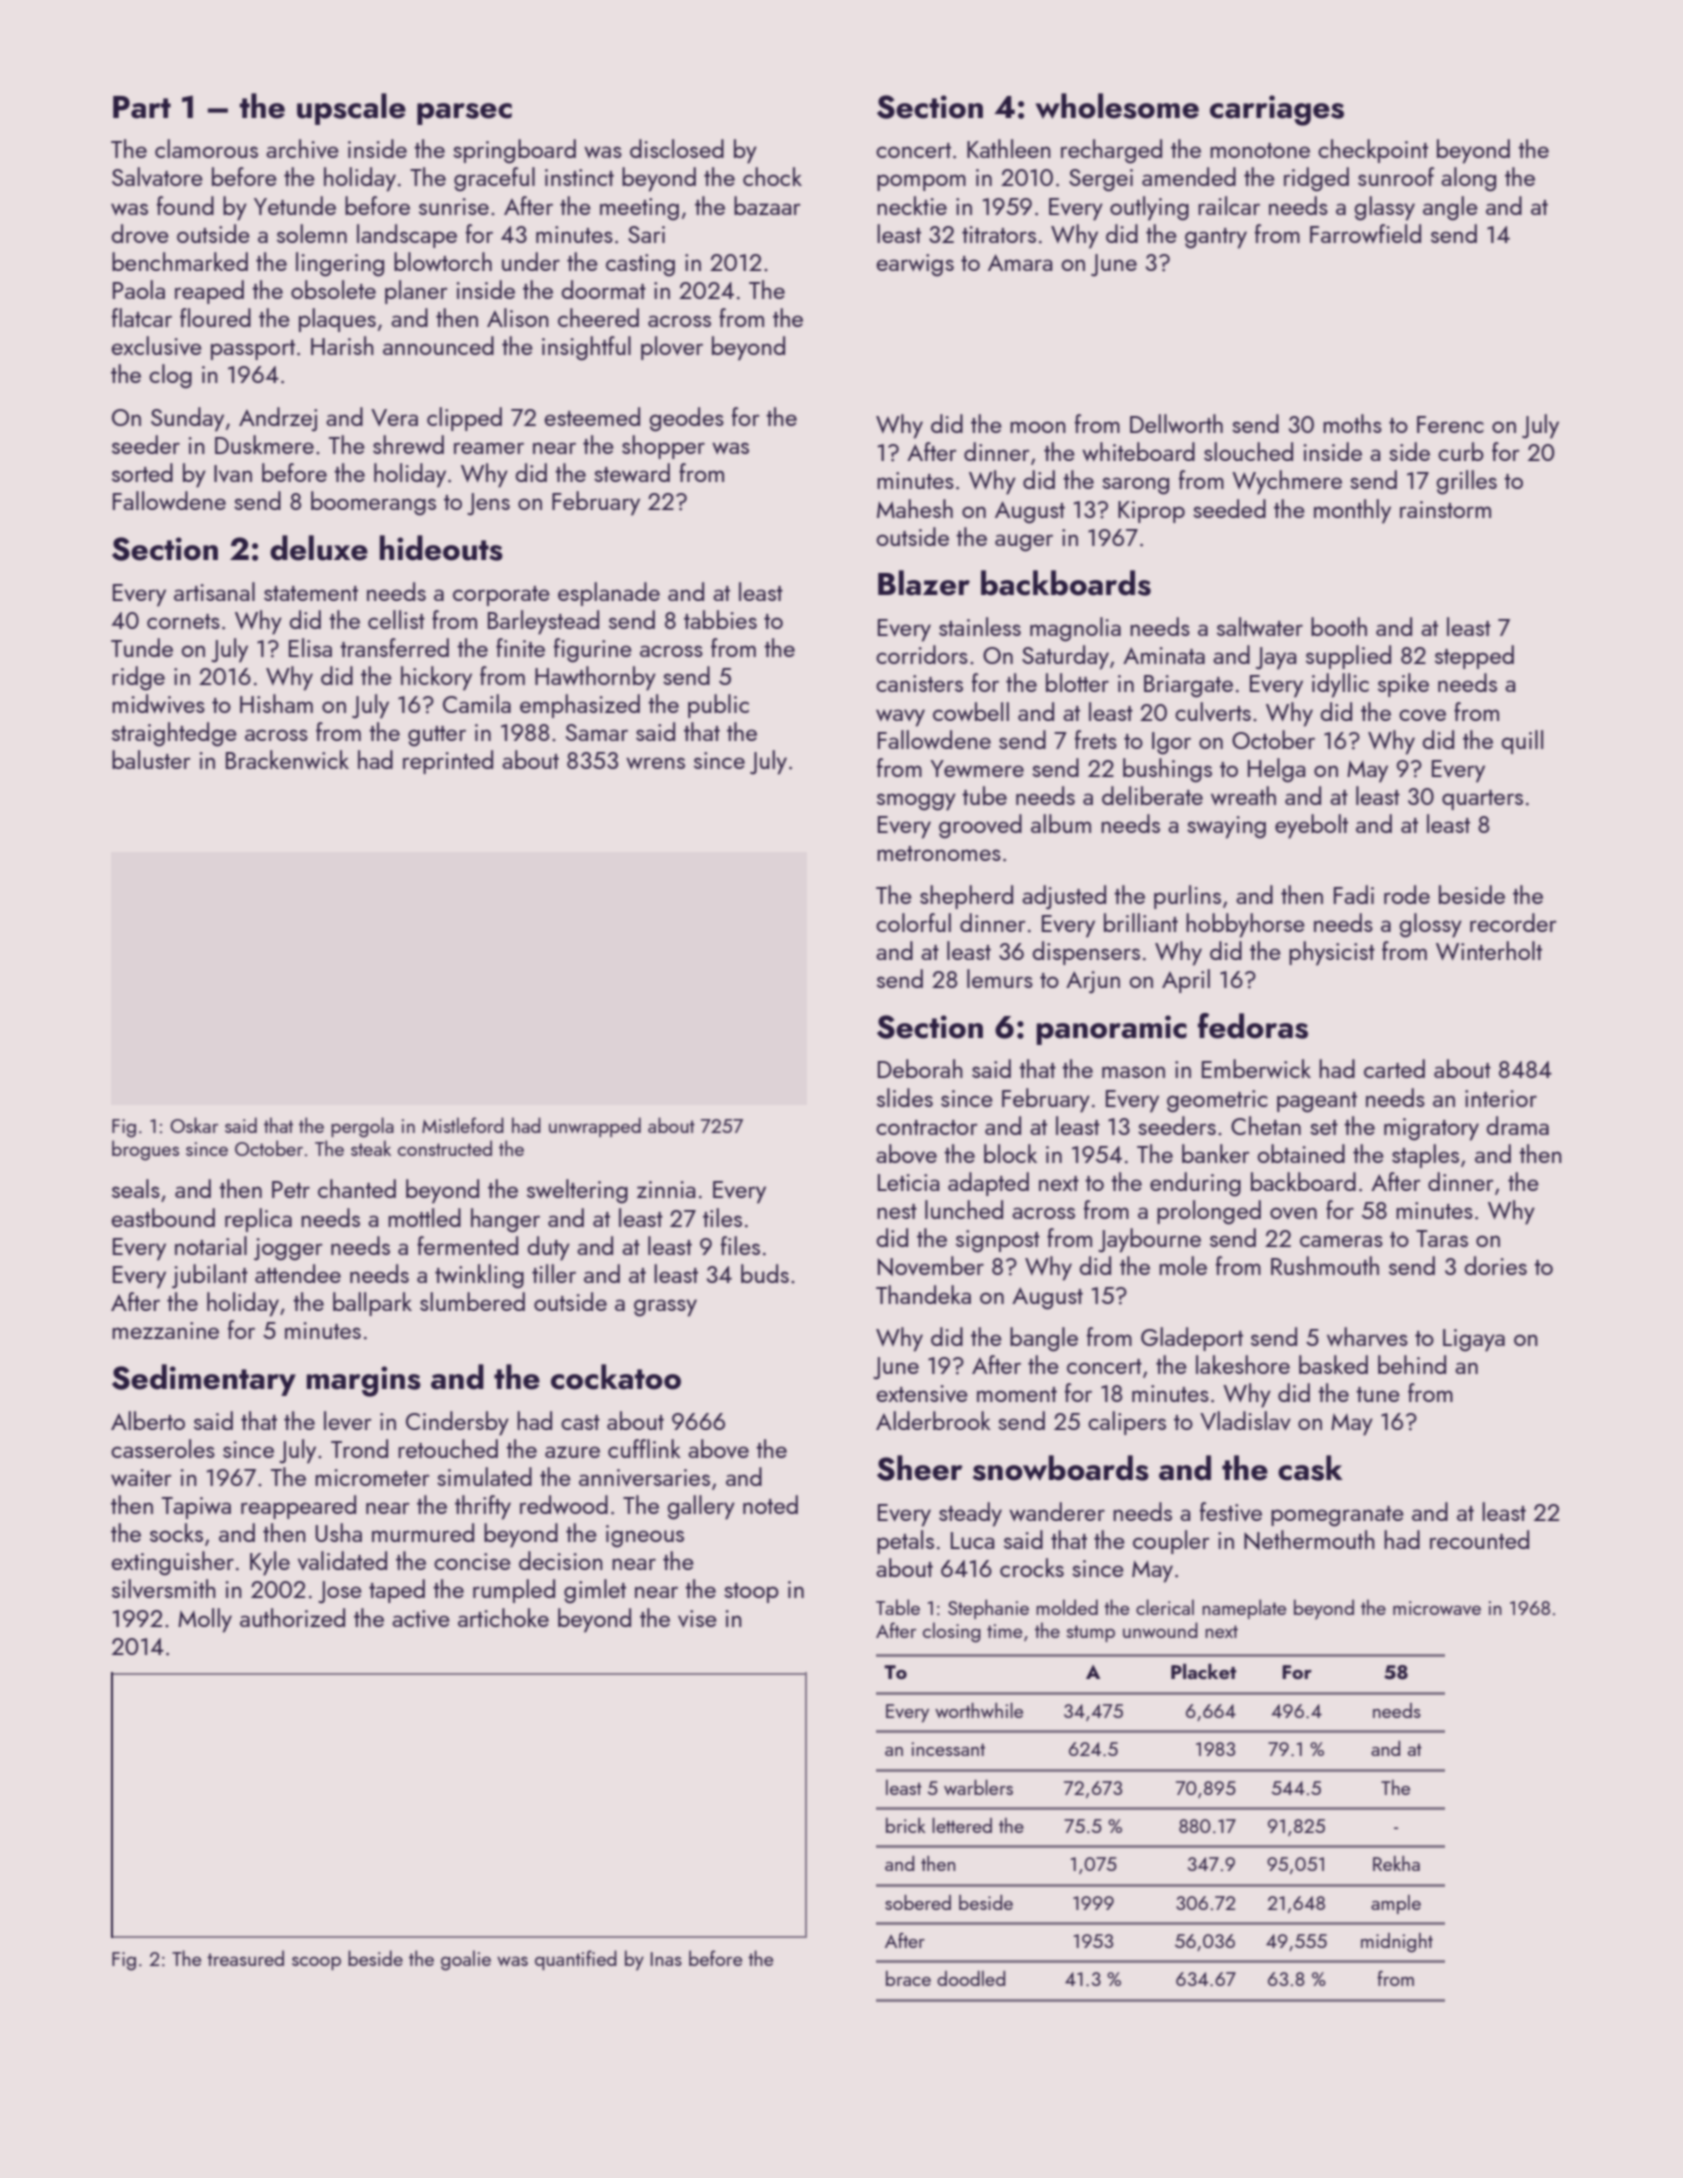 This screenshot has width=1683, height=2178. I want to click on brace, so click(908, 1978).
